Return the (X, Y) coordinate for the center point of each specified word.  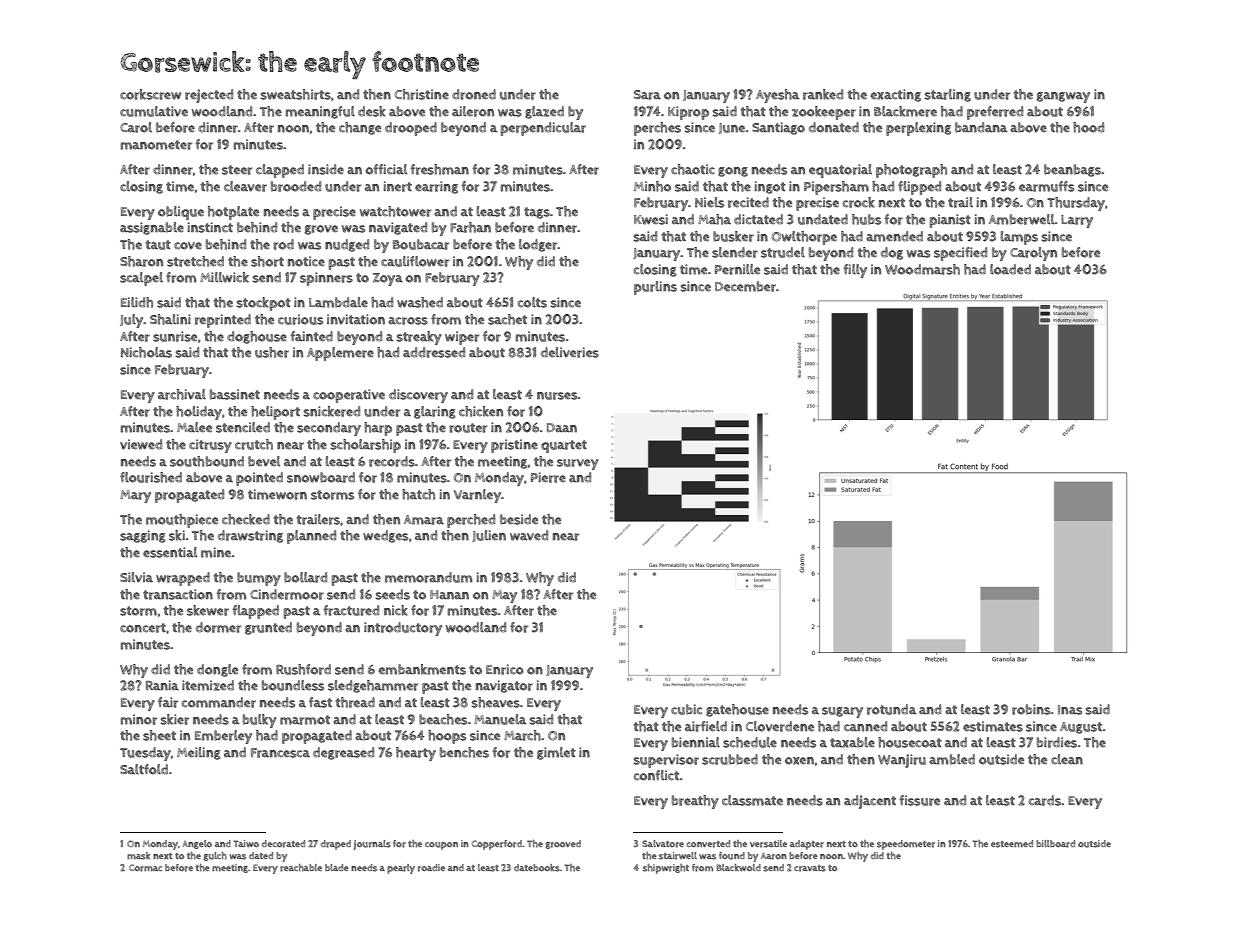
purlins (655, 288)
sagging (143, 536)
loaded (1010, 269)
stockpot (263, 304)
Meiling (199, 753)
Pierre (548, 477)
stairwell (678, 856)
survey (578, 464)
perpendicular (543, 129)
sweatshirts (295, 94)
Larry (1077, 221)
